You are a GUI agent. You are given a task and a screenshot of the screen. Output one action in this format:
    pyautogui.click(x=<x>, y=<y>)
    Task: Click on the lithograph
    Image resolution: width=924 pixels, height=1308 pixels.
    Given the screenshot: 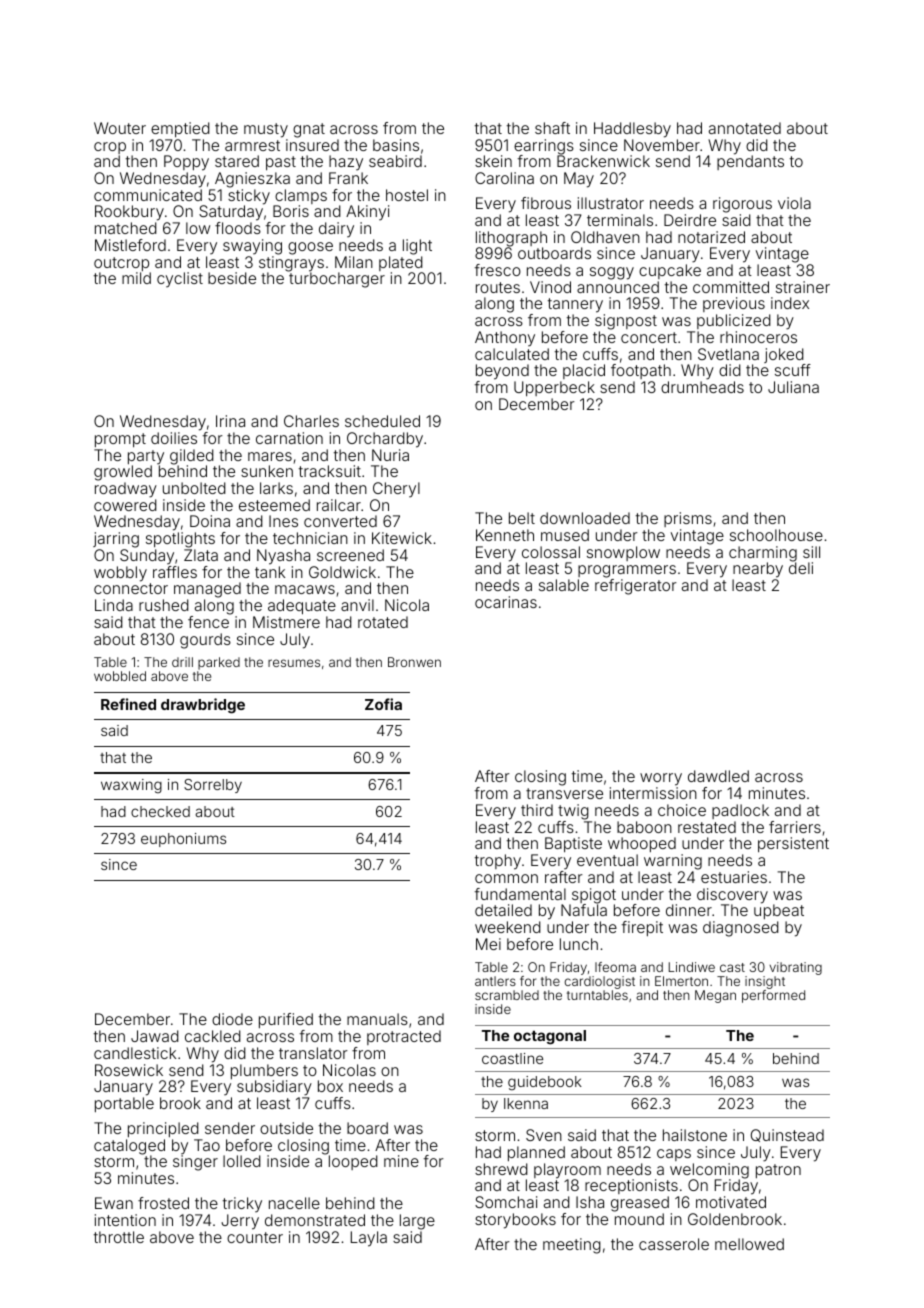 What is the action you would take?
    pyautogui.click(x=511, y=239)
